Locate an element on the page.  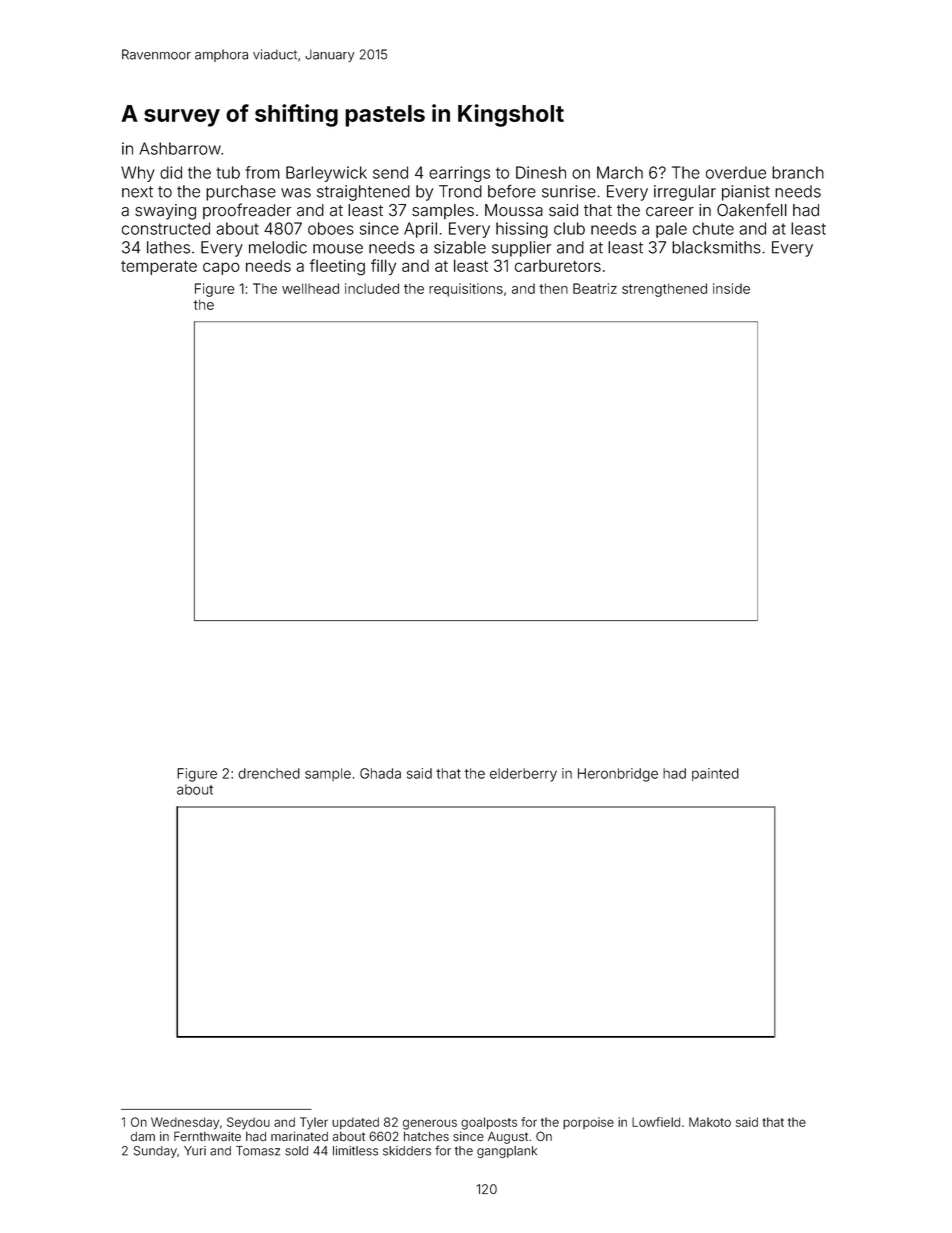
Wednesday is located at coordinates (185, 1123).
